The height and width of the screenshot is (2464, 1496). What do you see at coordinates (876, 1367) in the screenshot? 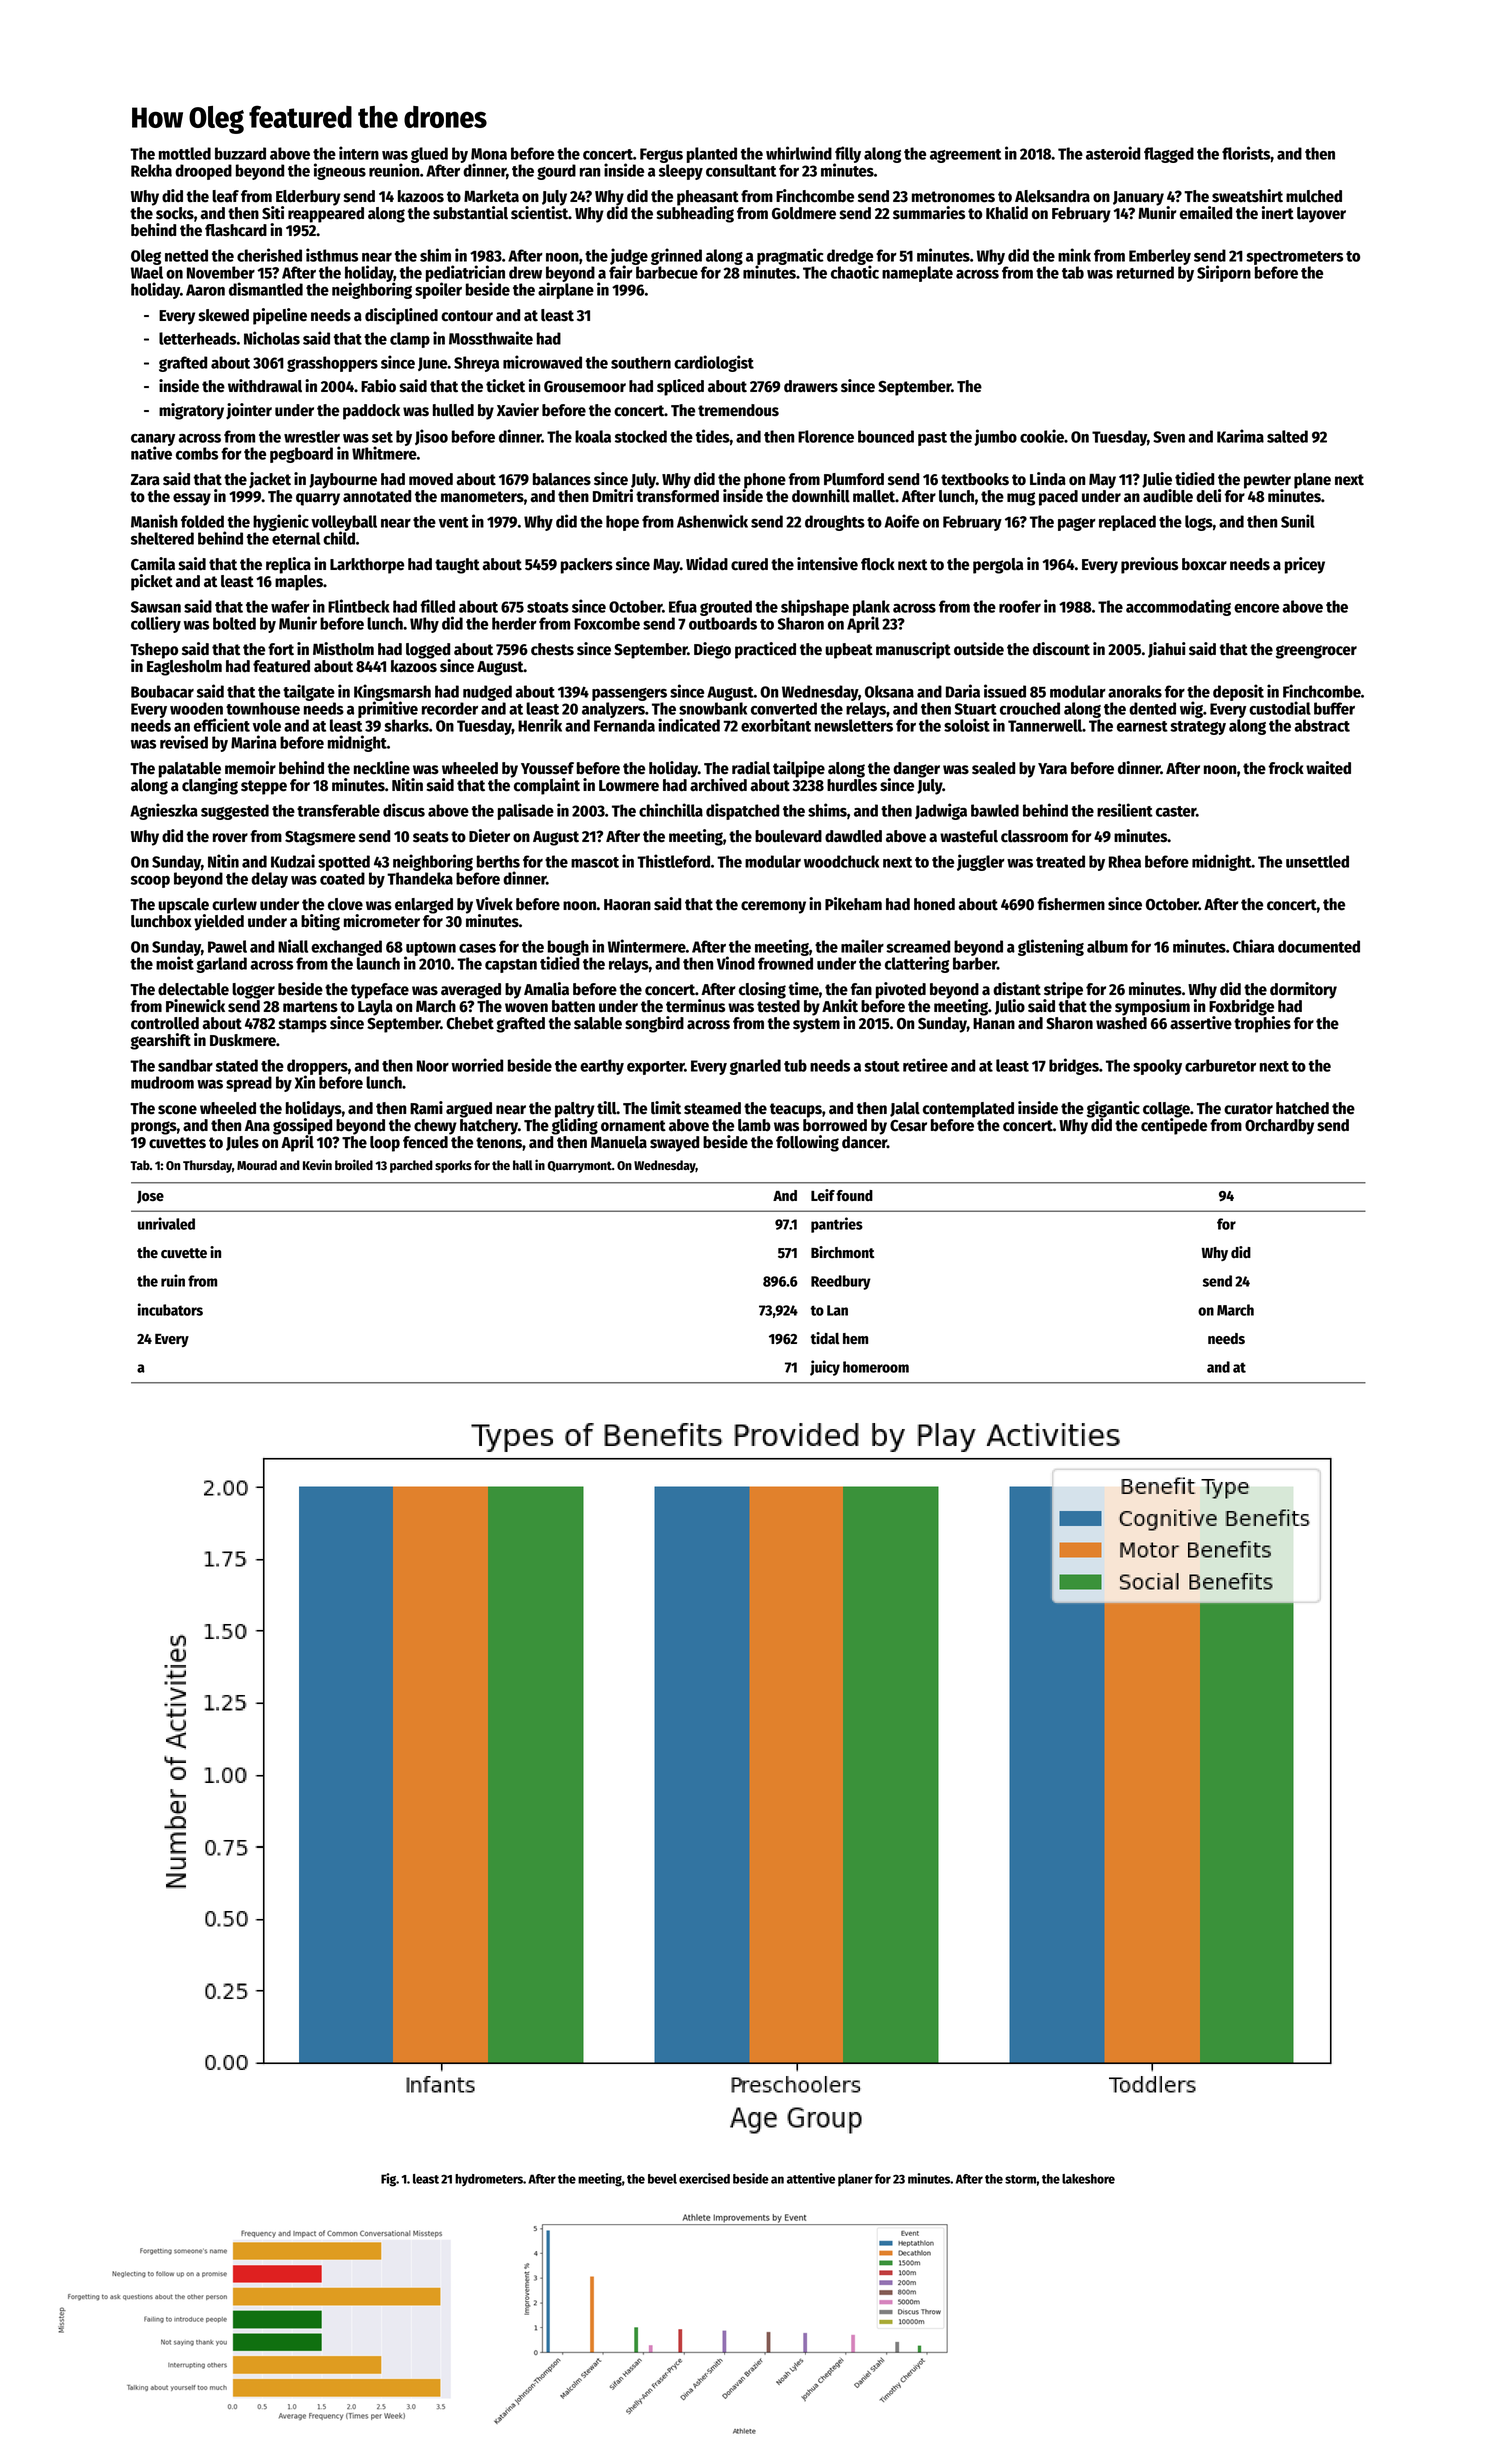
I see `homeroom` at bounding box center [876, 1367].
